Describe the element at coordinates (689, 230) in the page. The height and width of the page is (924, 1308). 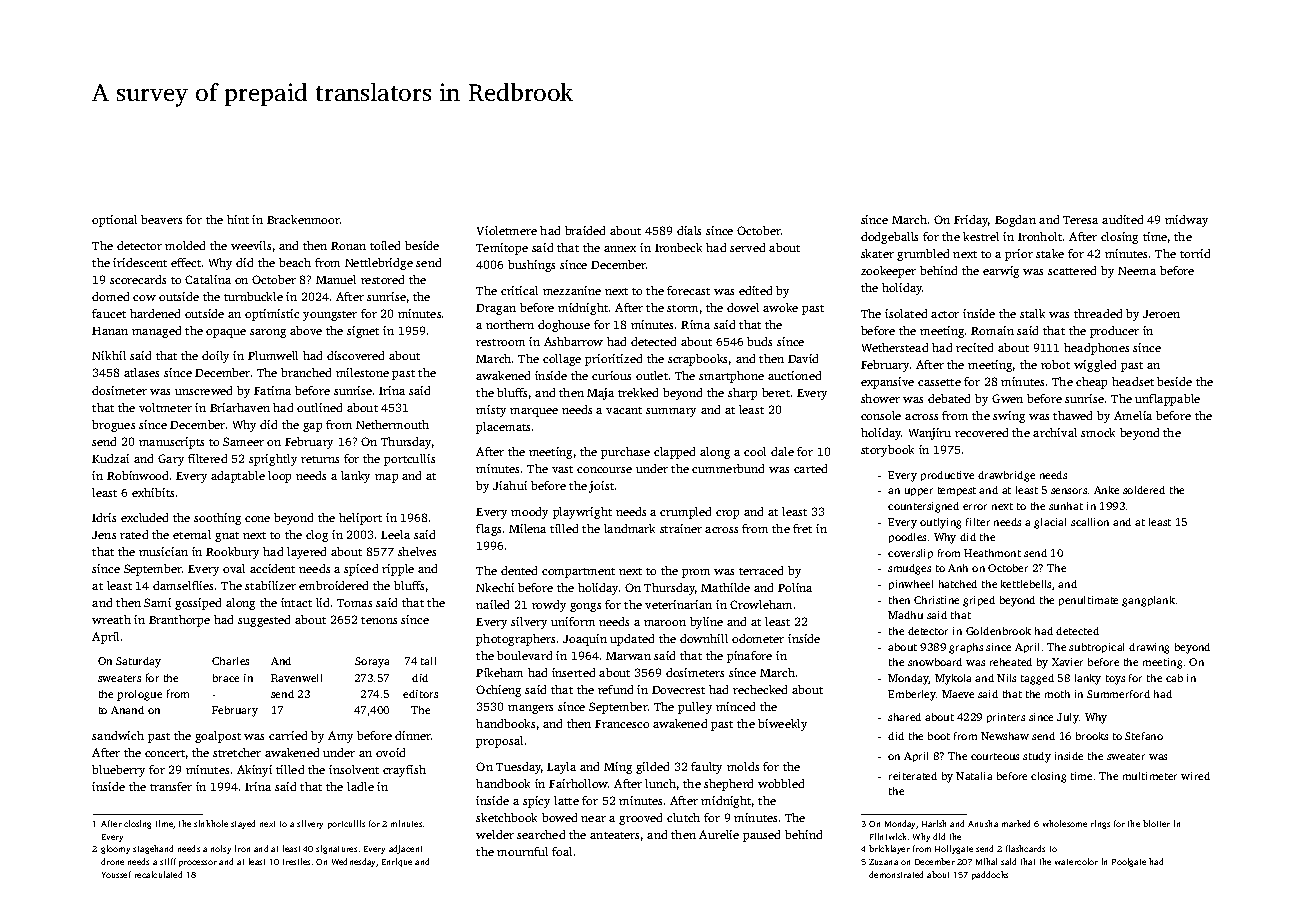
I see `dials` at that location.
